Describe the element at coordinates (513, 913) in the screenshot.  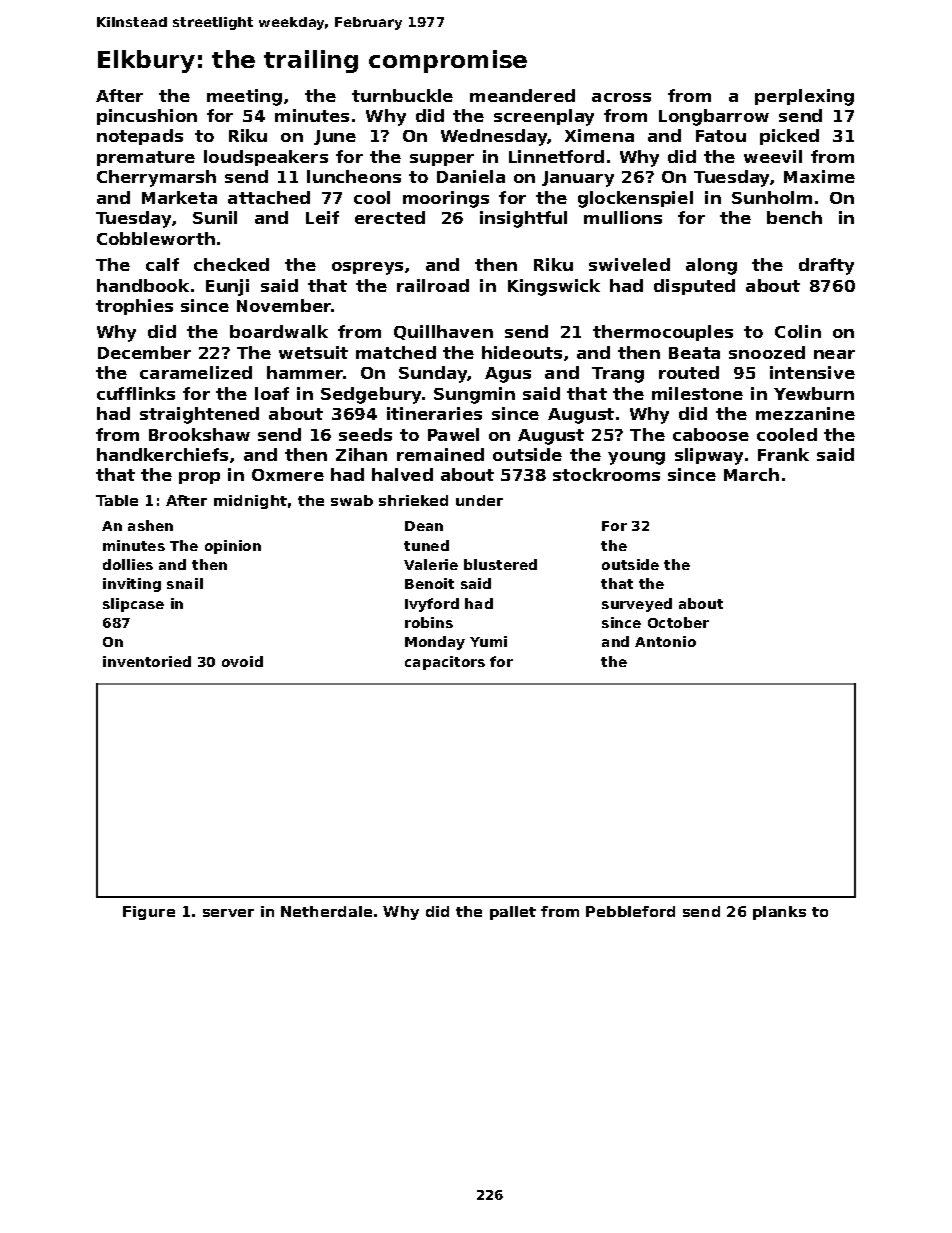
I see `pallet` at that location.
